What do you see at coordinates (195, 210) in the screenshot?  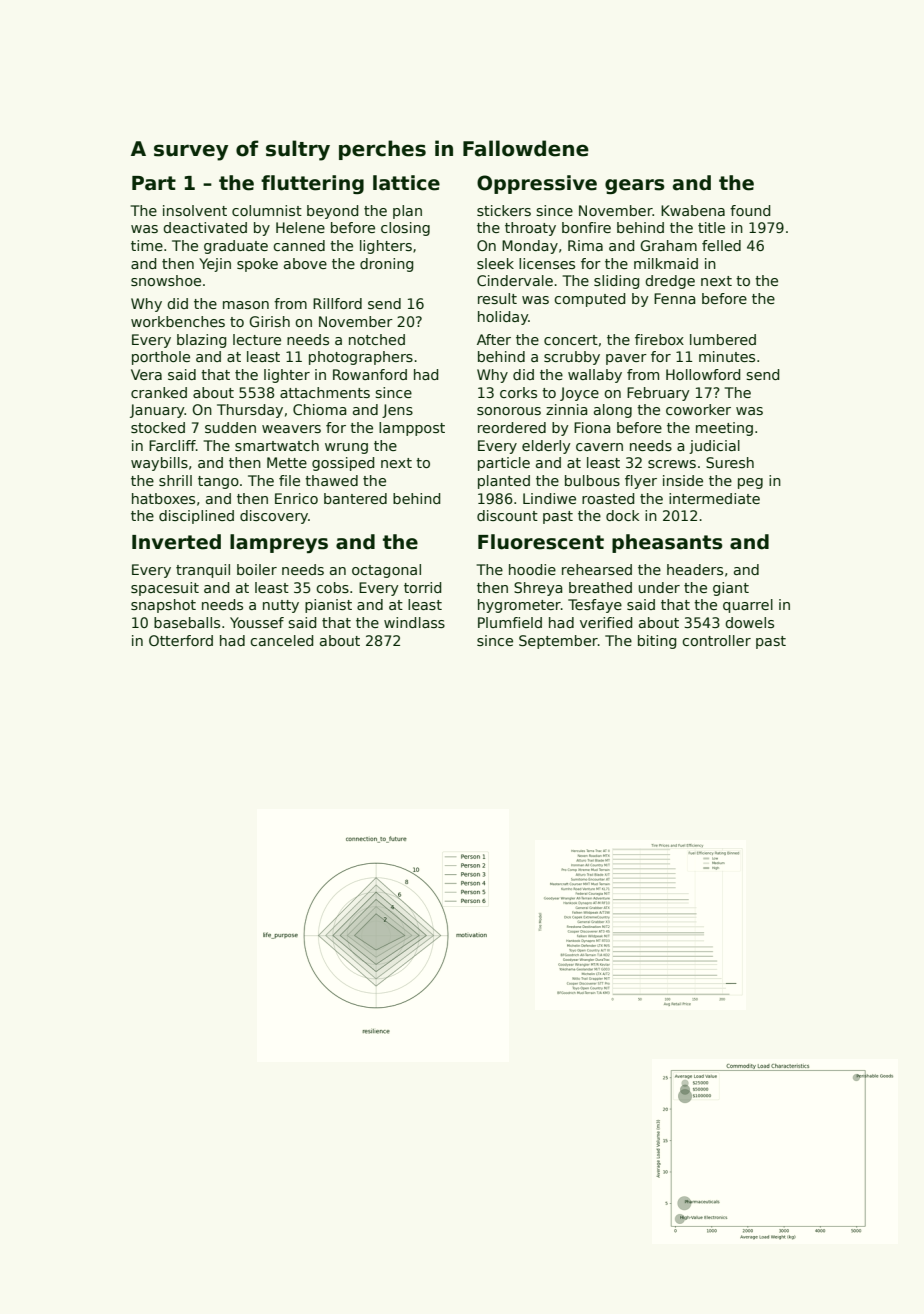 I see `insolvent` at bounding box center [195, 210].
